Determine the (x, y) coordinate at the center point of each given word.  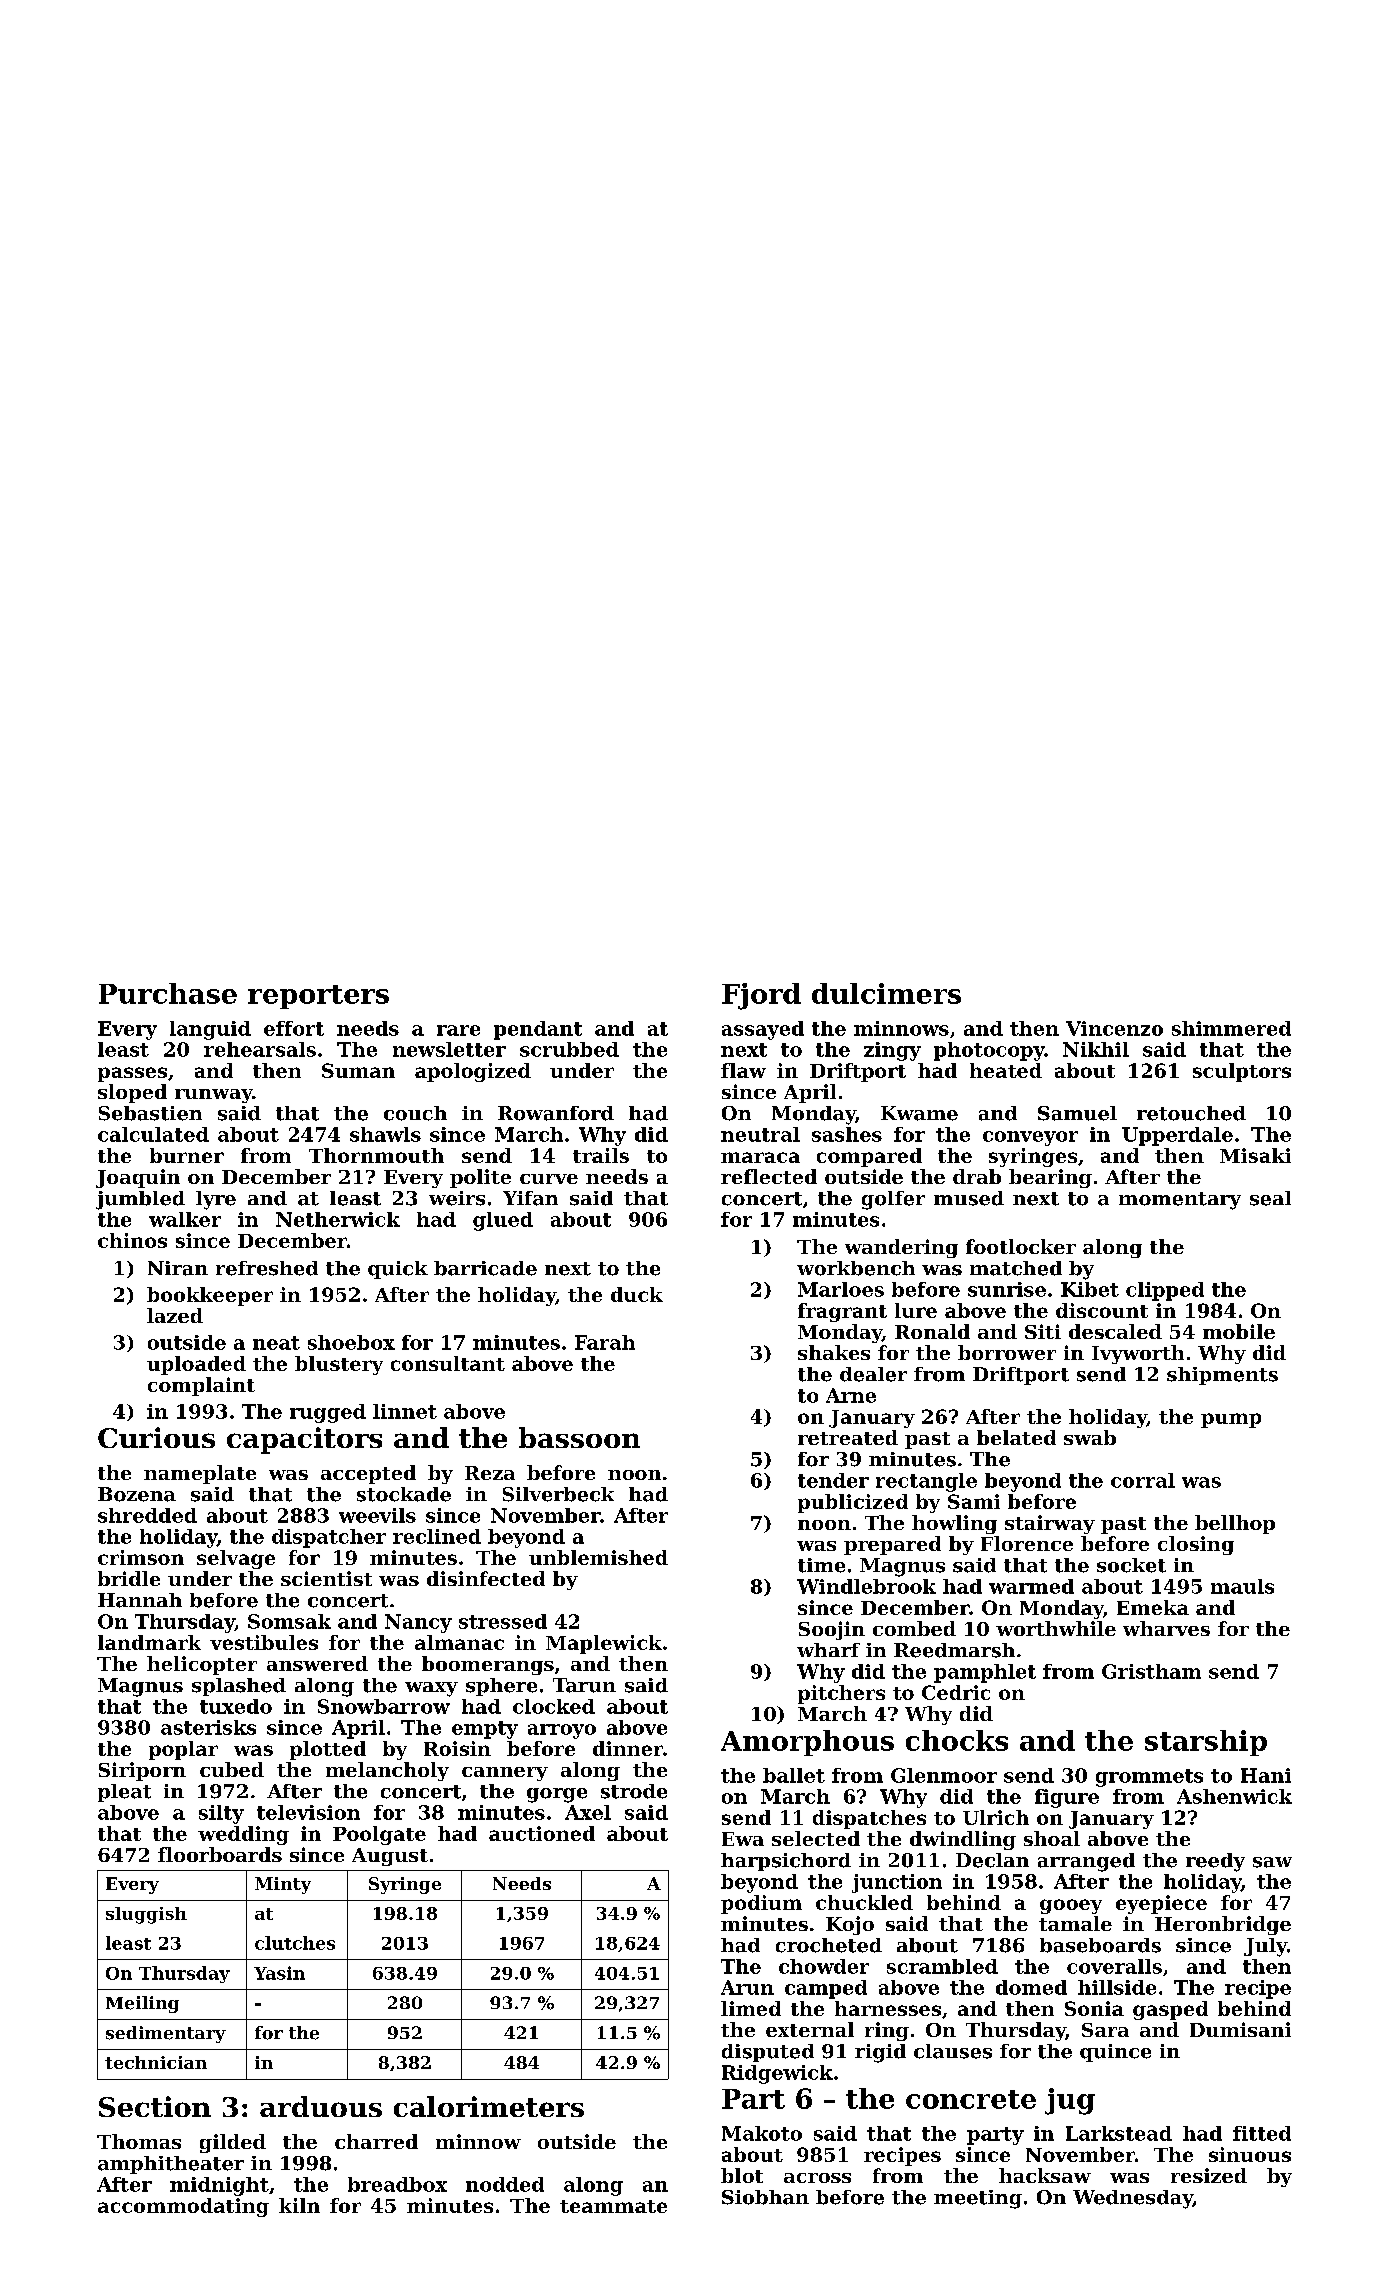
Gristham (1151, 1671)
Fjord (761, 996)
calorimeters (489, 2106)
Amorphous (807, 1743)
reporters (318, 997)
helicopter (202, 1665)
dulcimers (886, 993)
